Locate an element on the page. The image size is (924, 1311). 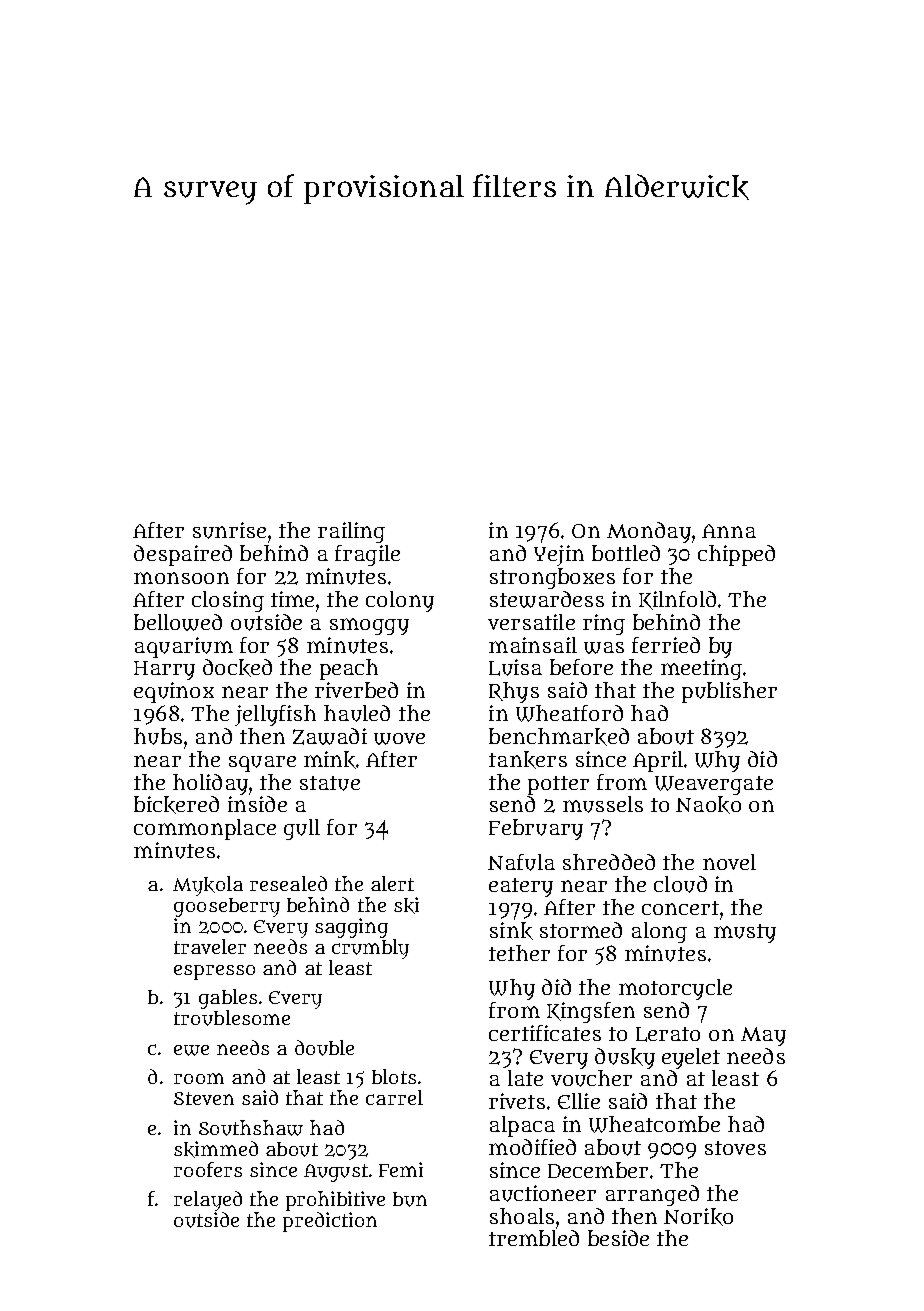
despaired is located at coordinates (183, 555).
